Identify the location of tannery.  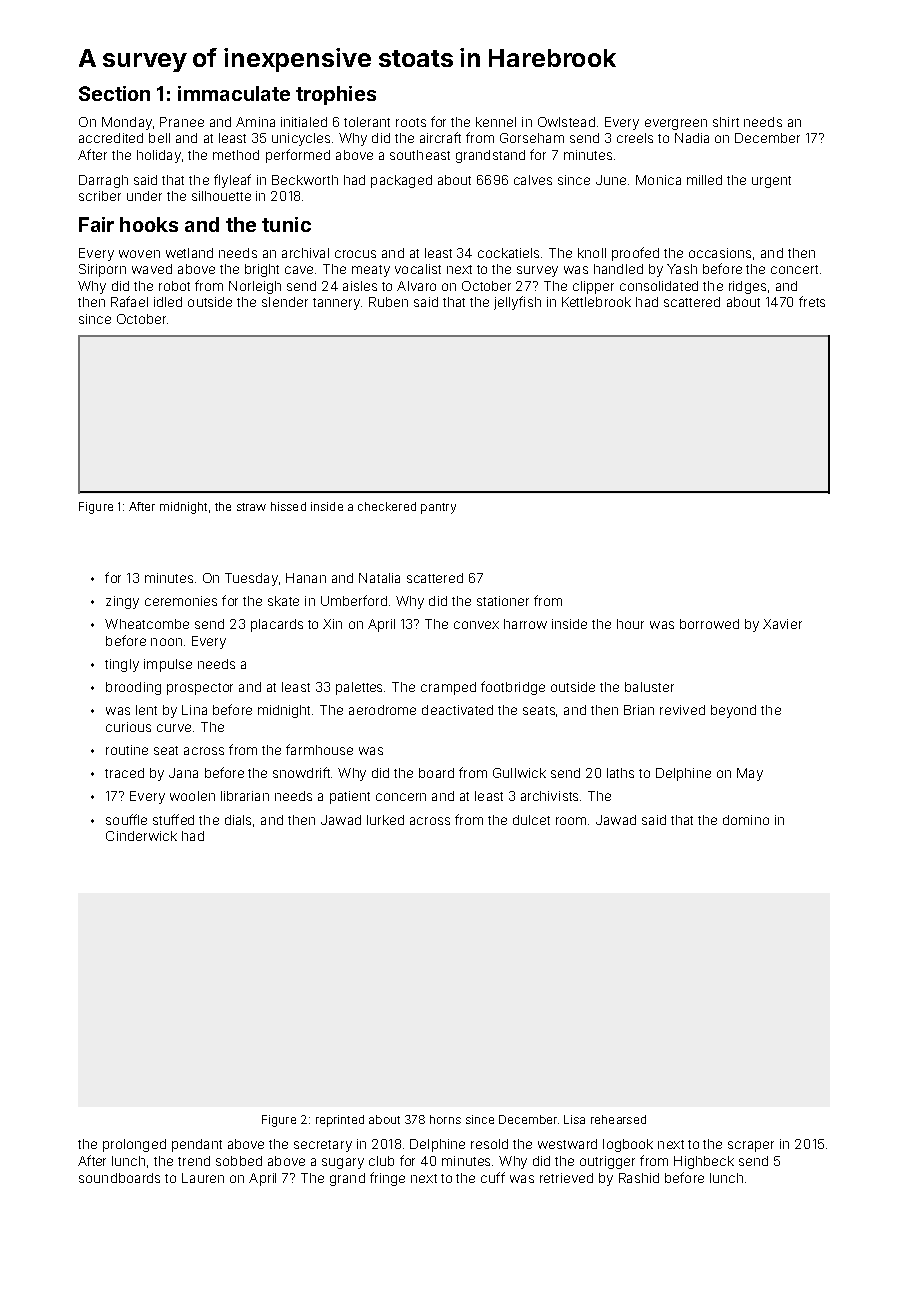
(336, 304).
